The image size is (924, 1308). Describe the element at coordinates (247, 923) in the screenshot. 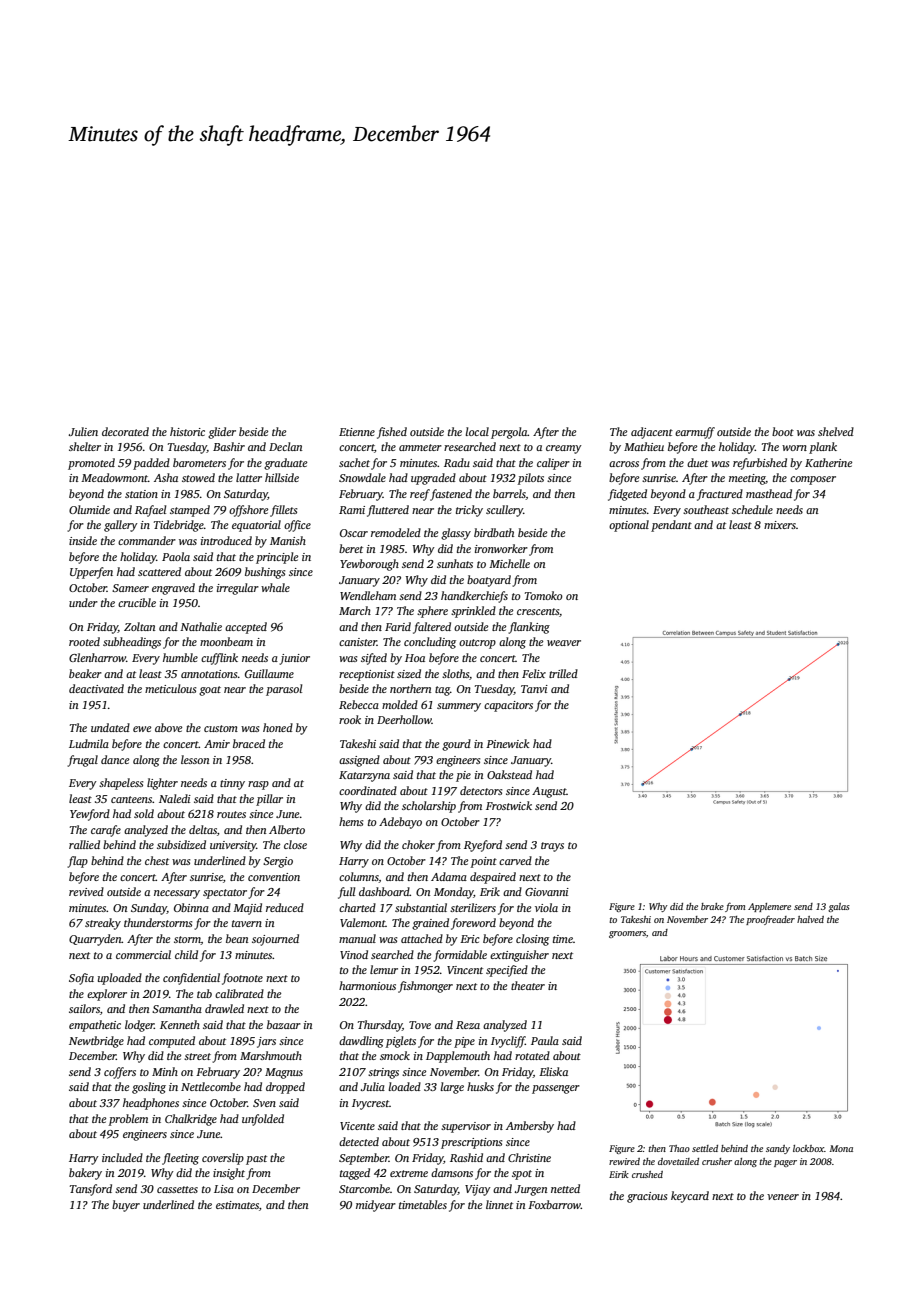

I see `tavern` at that location.
